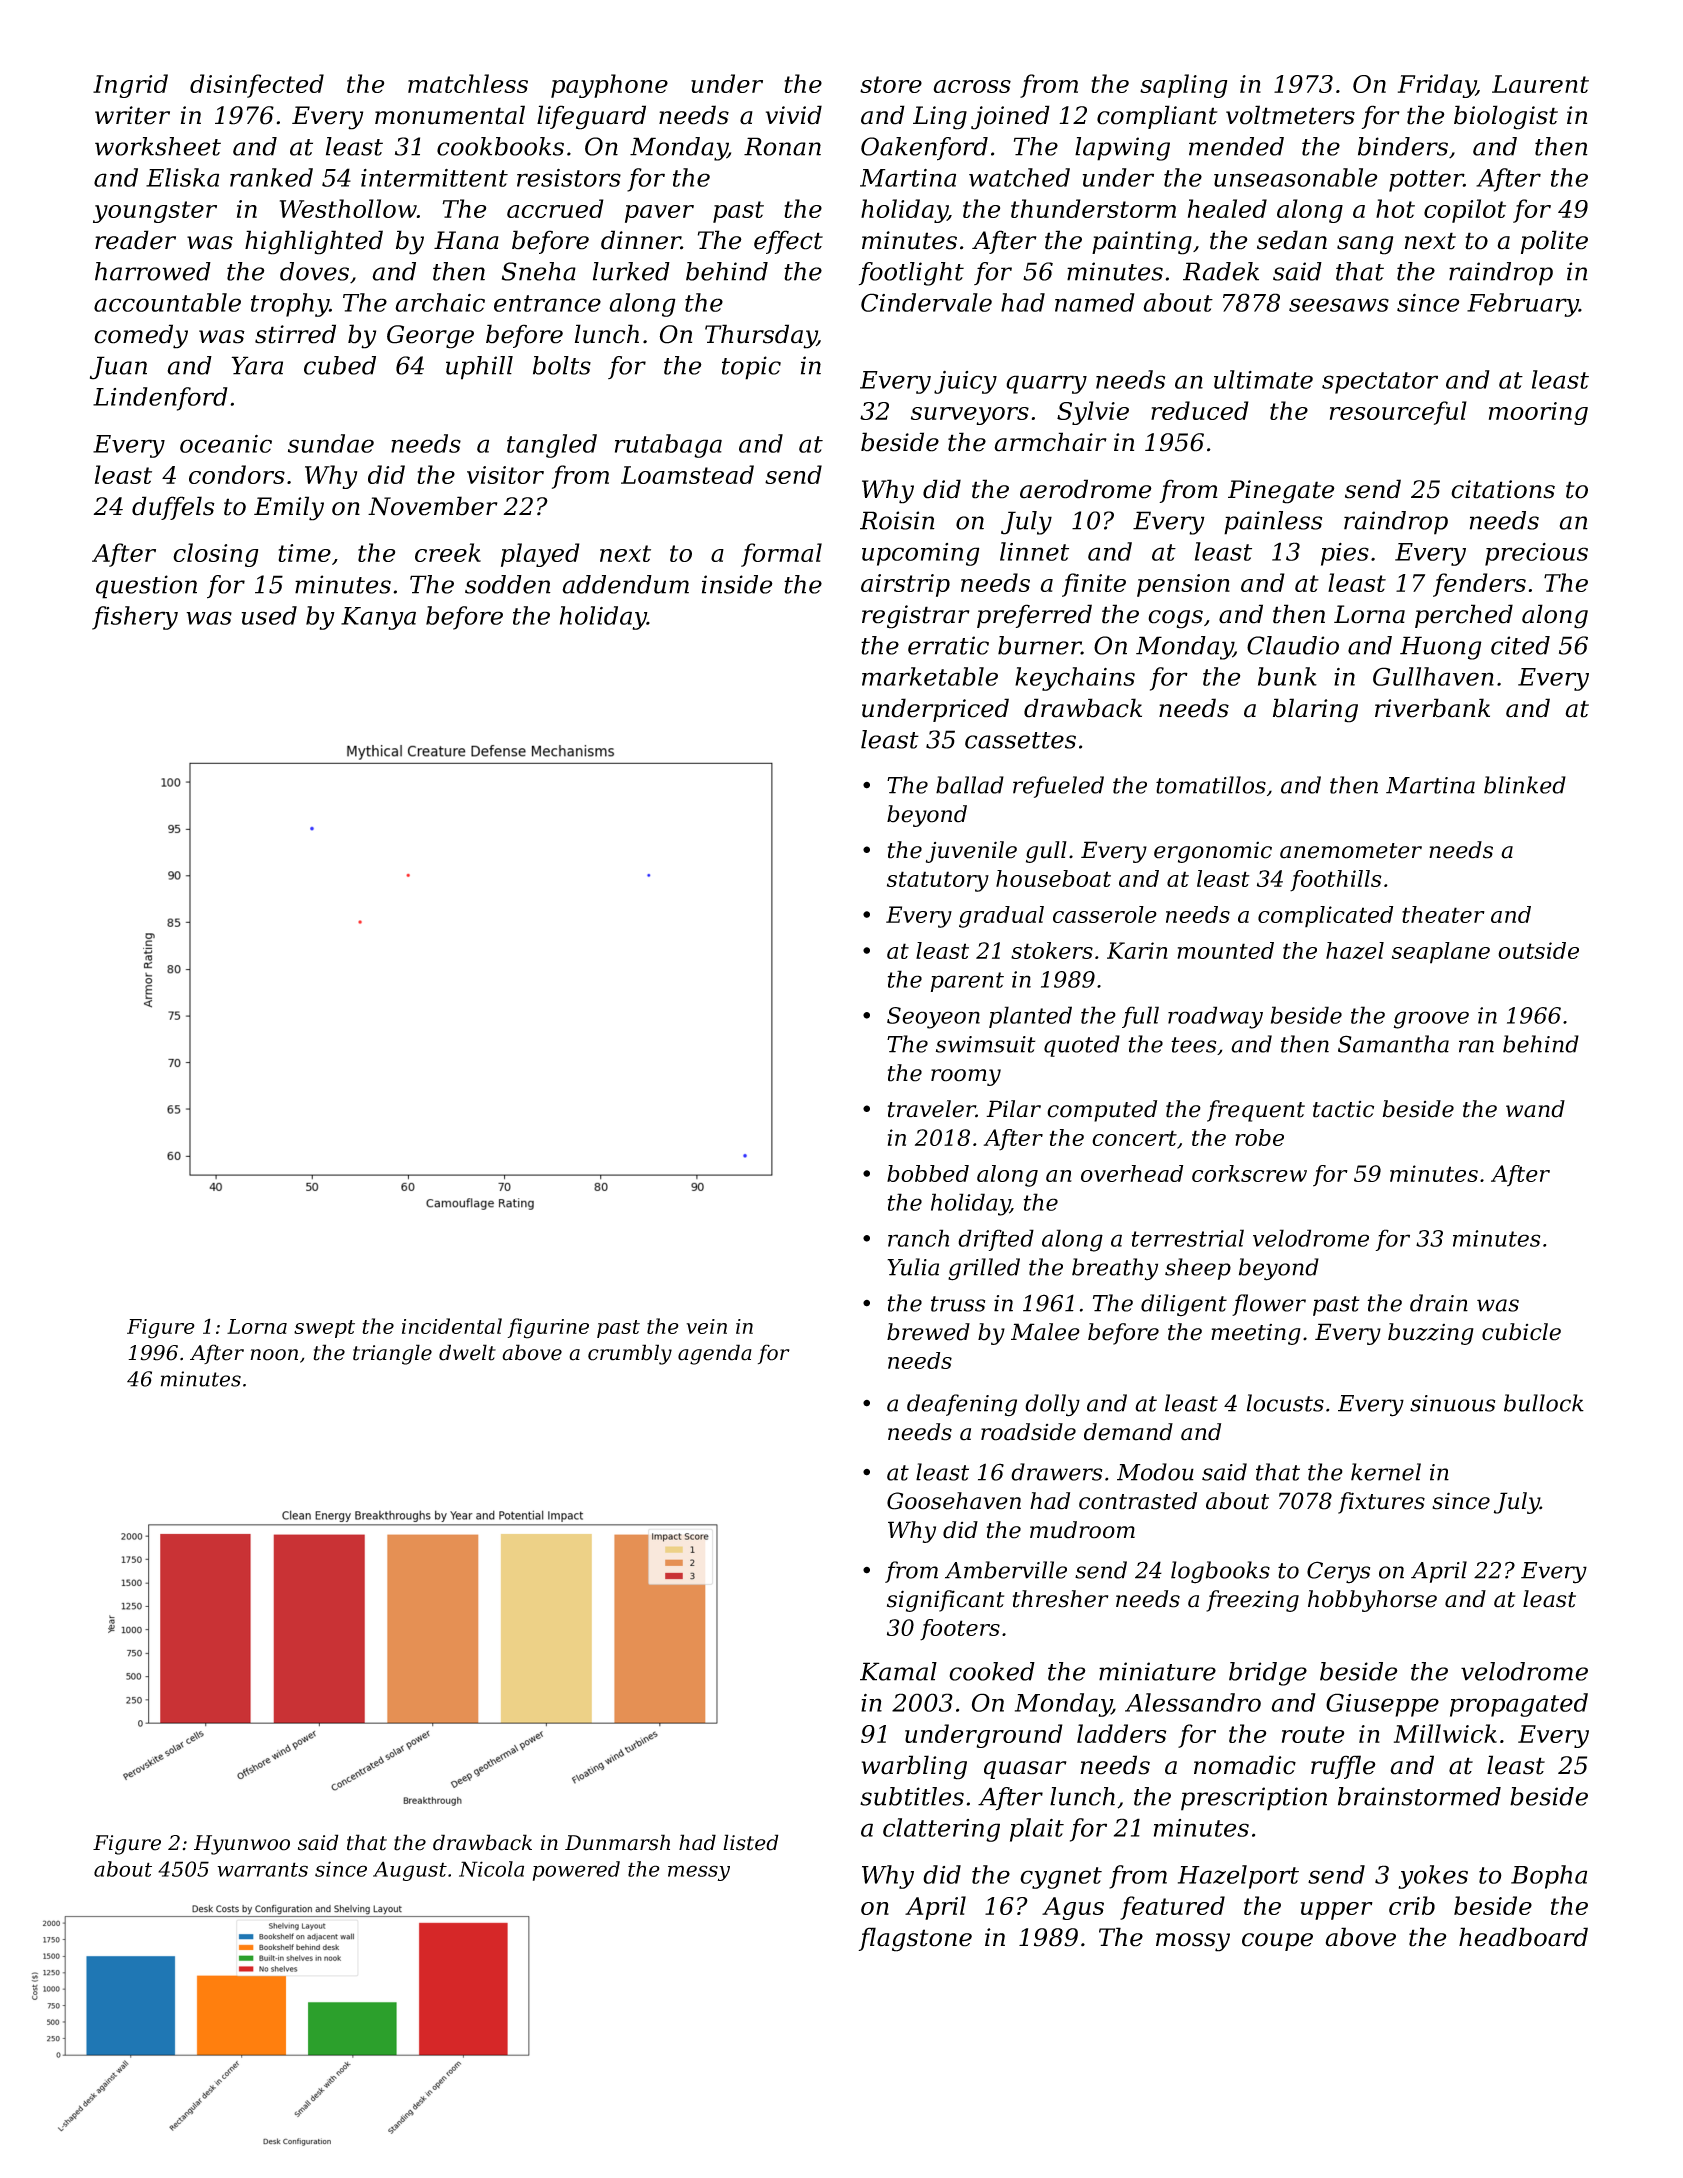 The height and width of the page is (2178, 1683). I want to click on worksheet, so click(158, 146).
